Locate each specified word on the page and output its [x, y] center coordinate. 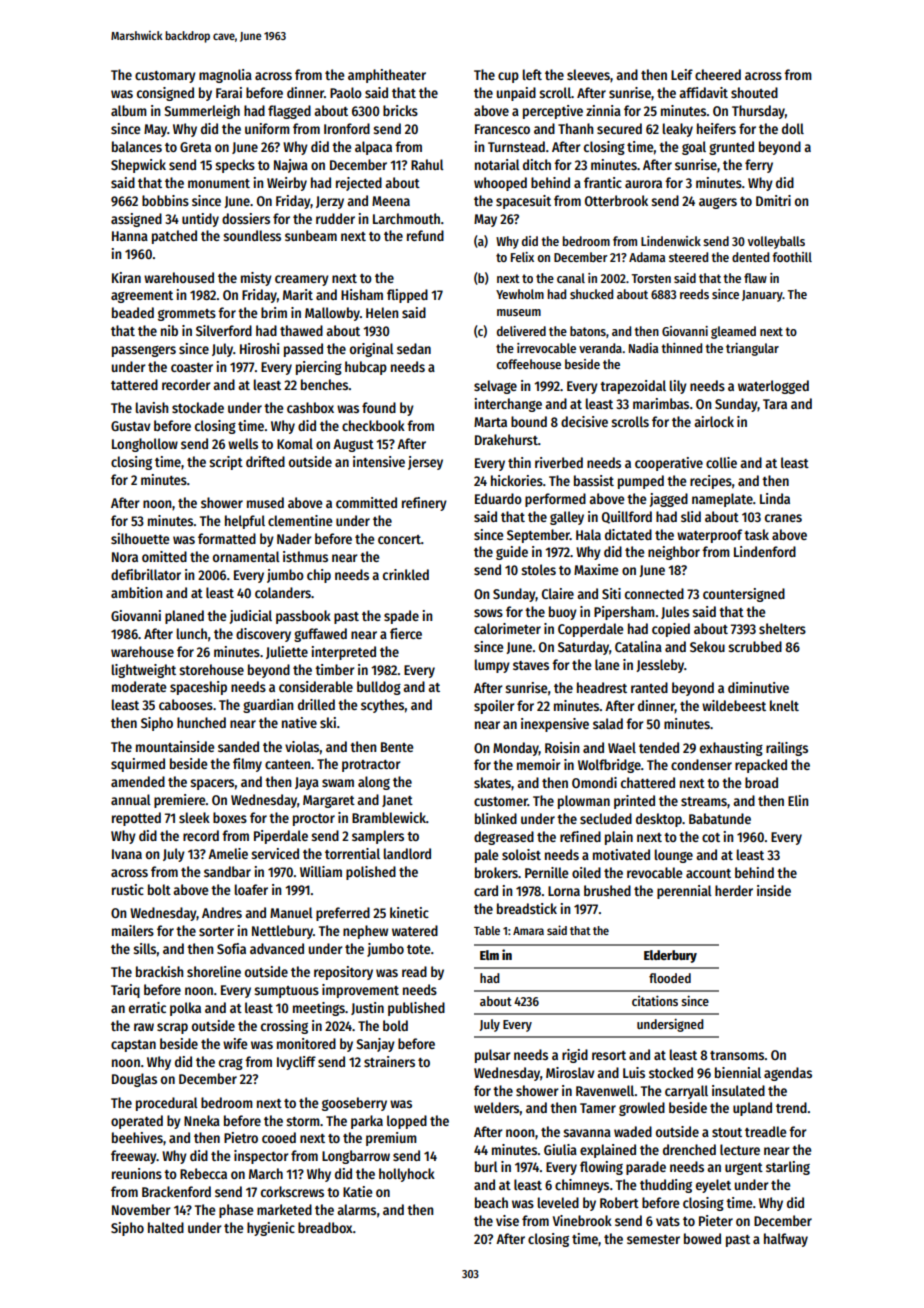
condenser [701, 764]
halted [166, 1227]
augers [718, 203]
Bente [397, 747]
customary [165, 77]
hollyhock [407, 1175]
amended [138, 781]
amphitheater [387, 76]
